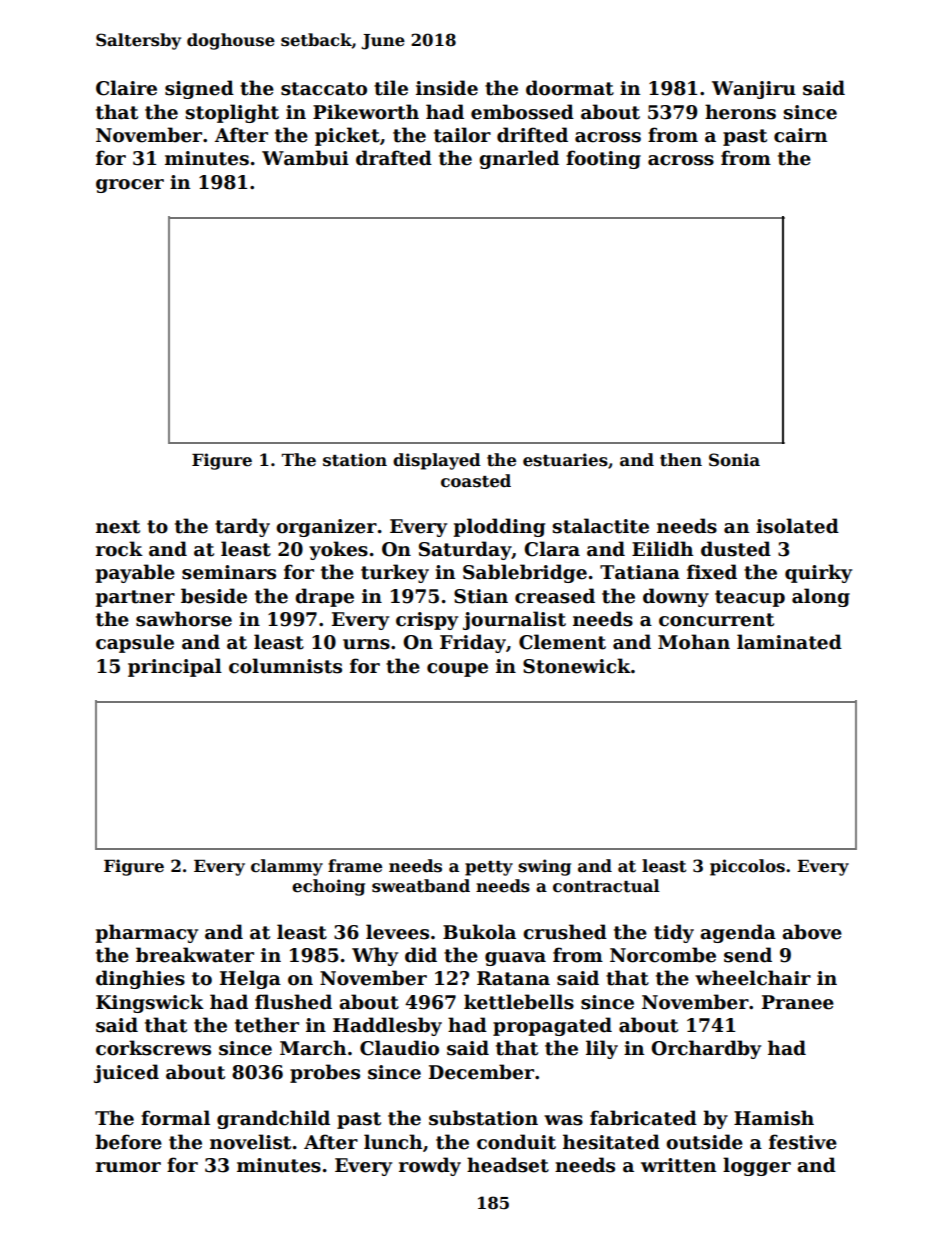 Image resolution: width=952 pixels, height=1233 pixels. What do you see at coordinates (565, 460) in the image?
I see `estuaries` at bounding box center [565, 460].
